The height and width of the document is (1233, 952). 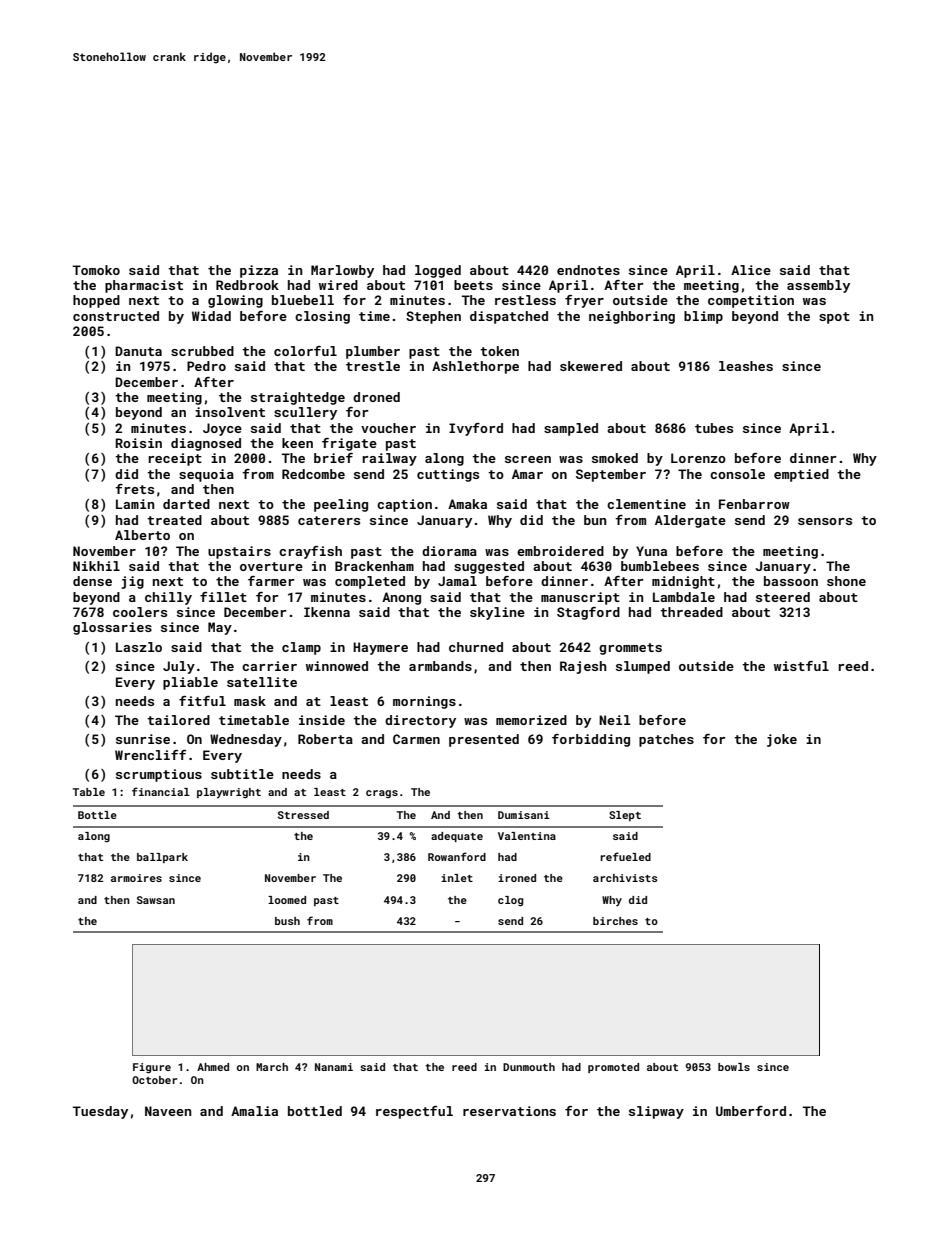 I want to click on Ivyford, so click(x=476, y=429).
